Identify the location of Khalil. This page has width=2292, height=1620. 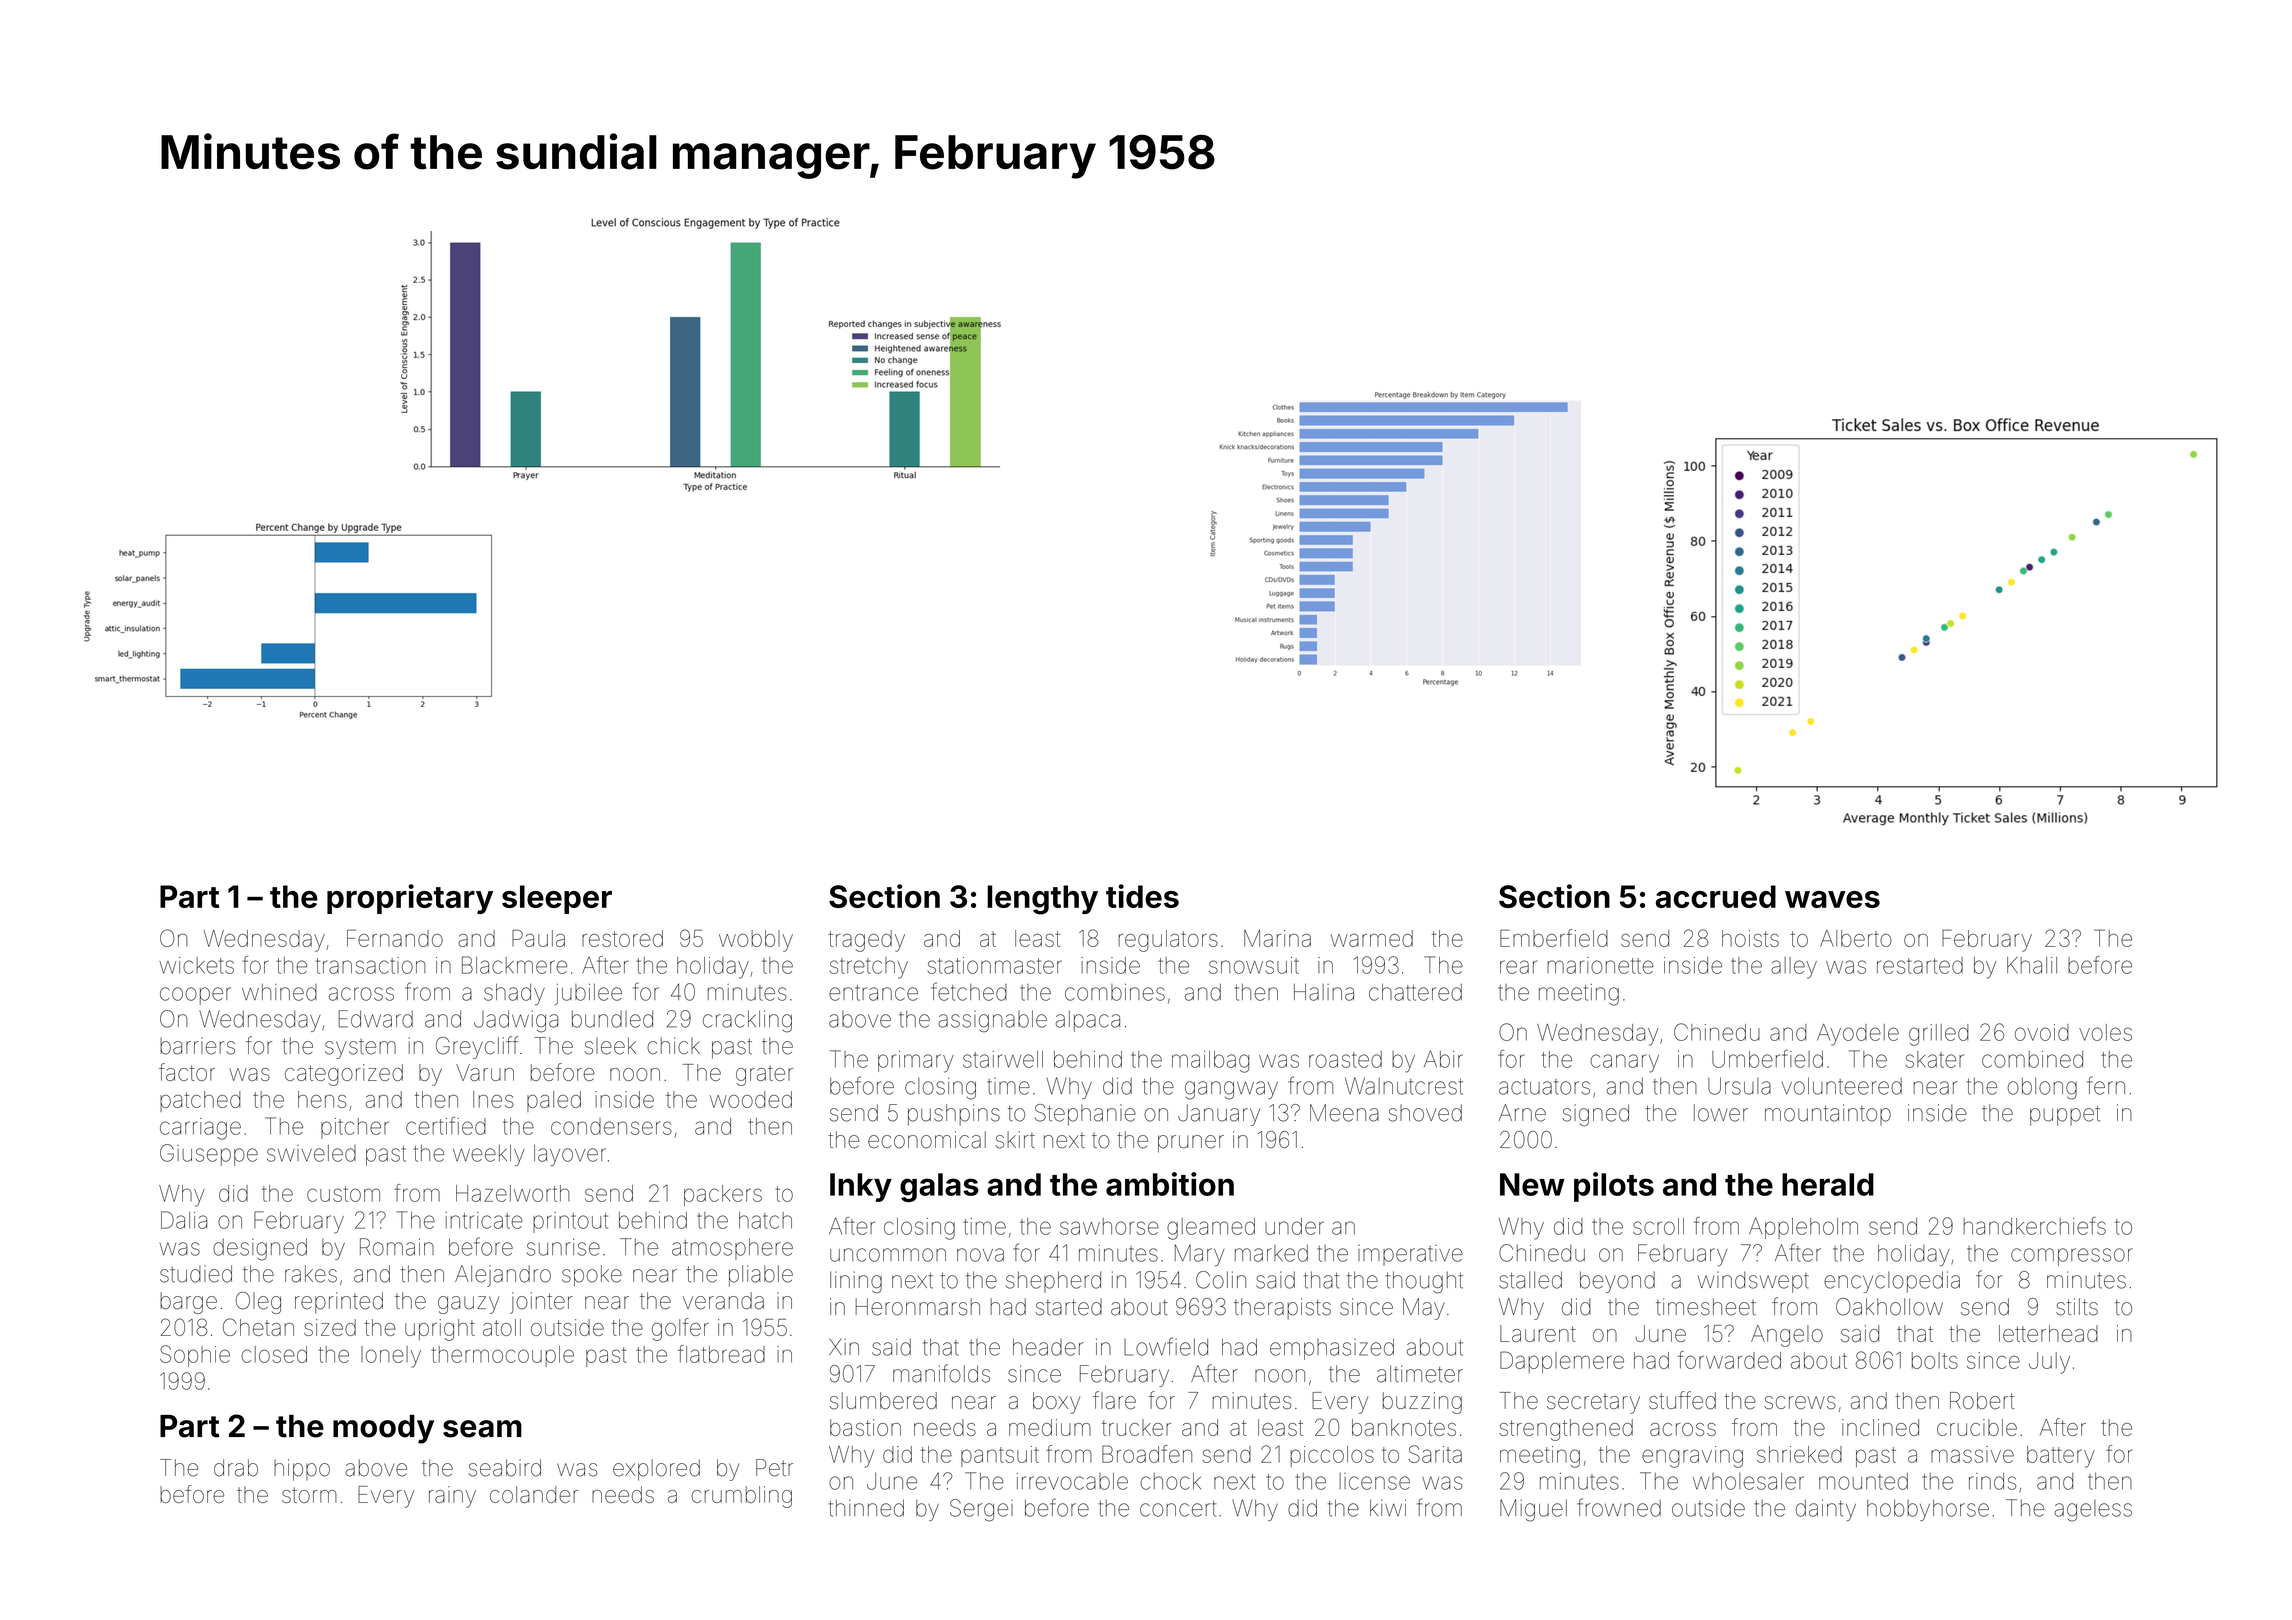
(2032, 965).
